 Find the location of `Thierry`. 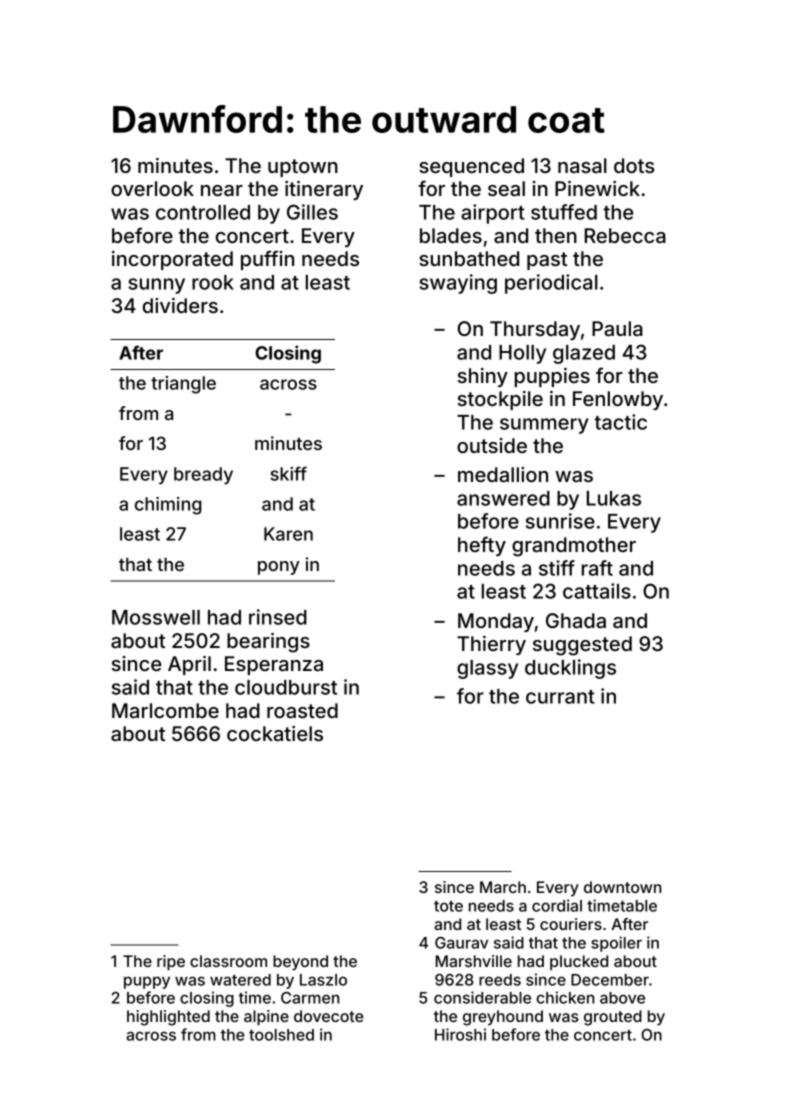

Thierry is located at coordinates (491, 645).
